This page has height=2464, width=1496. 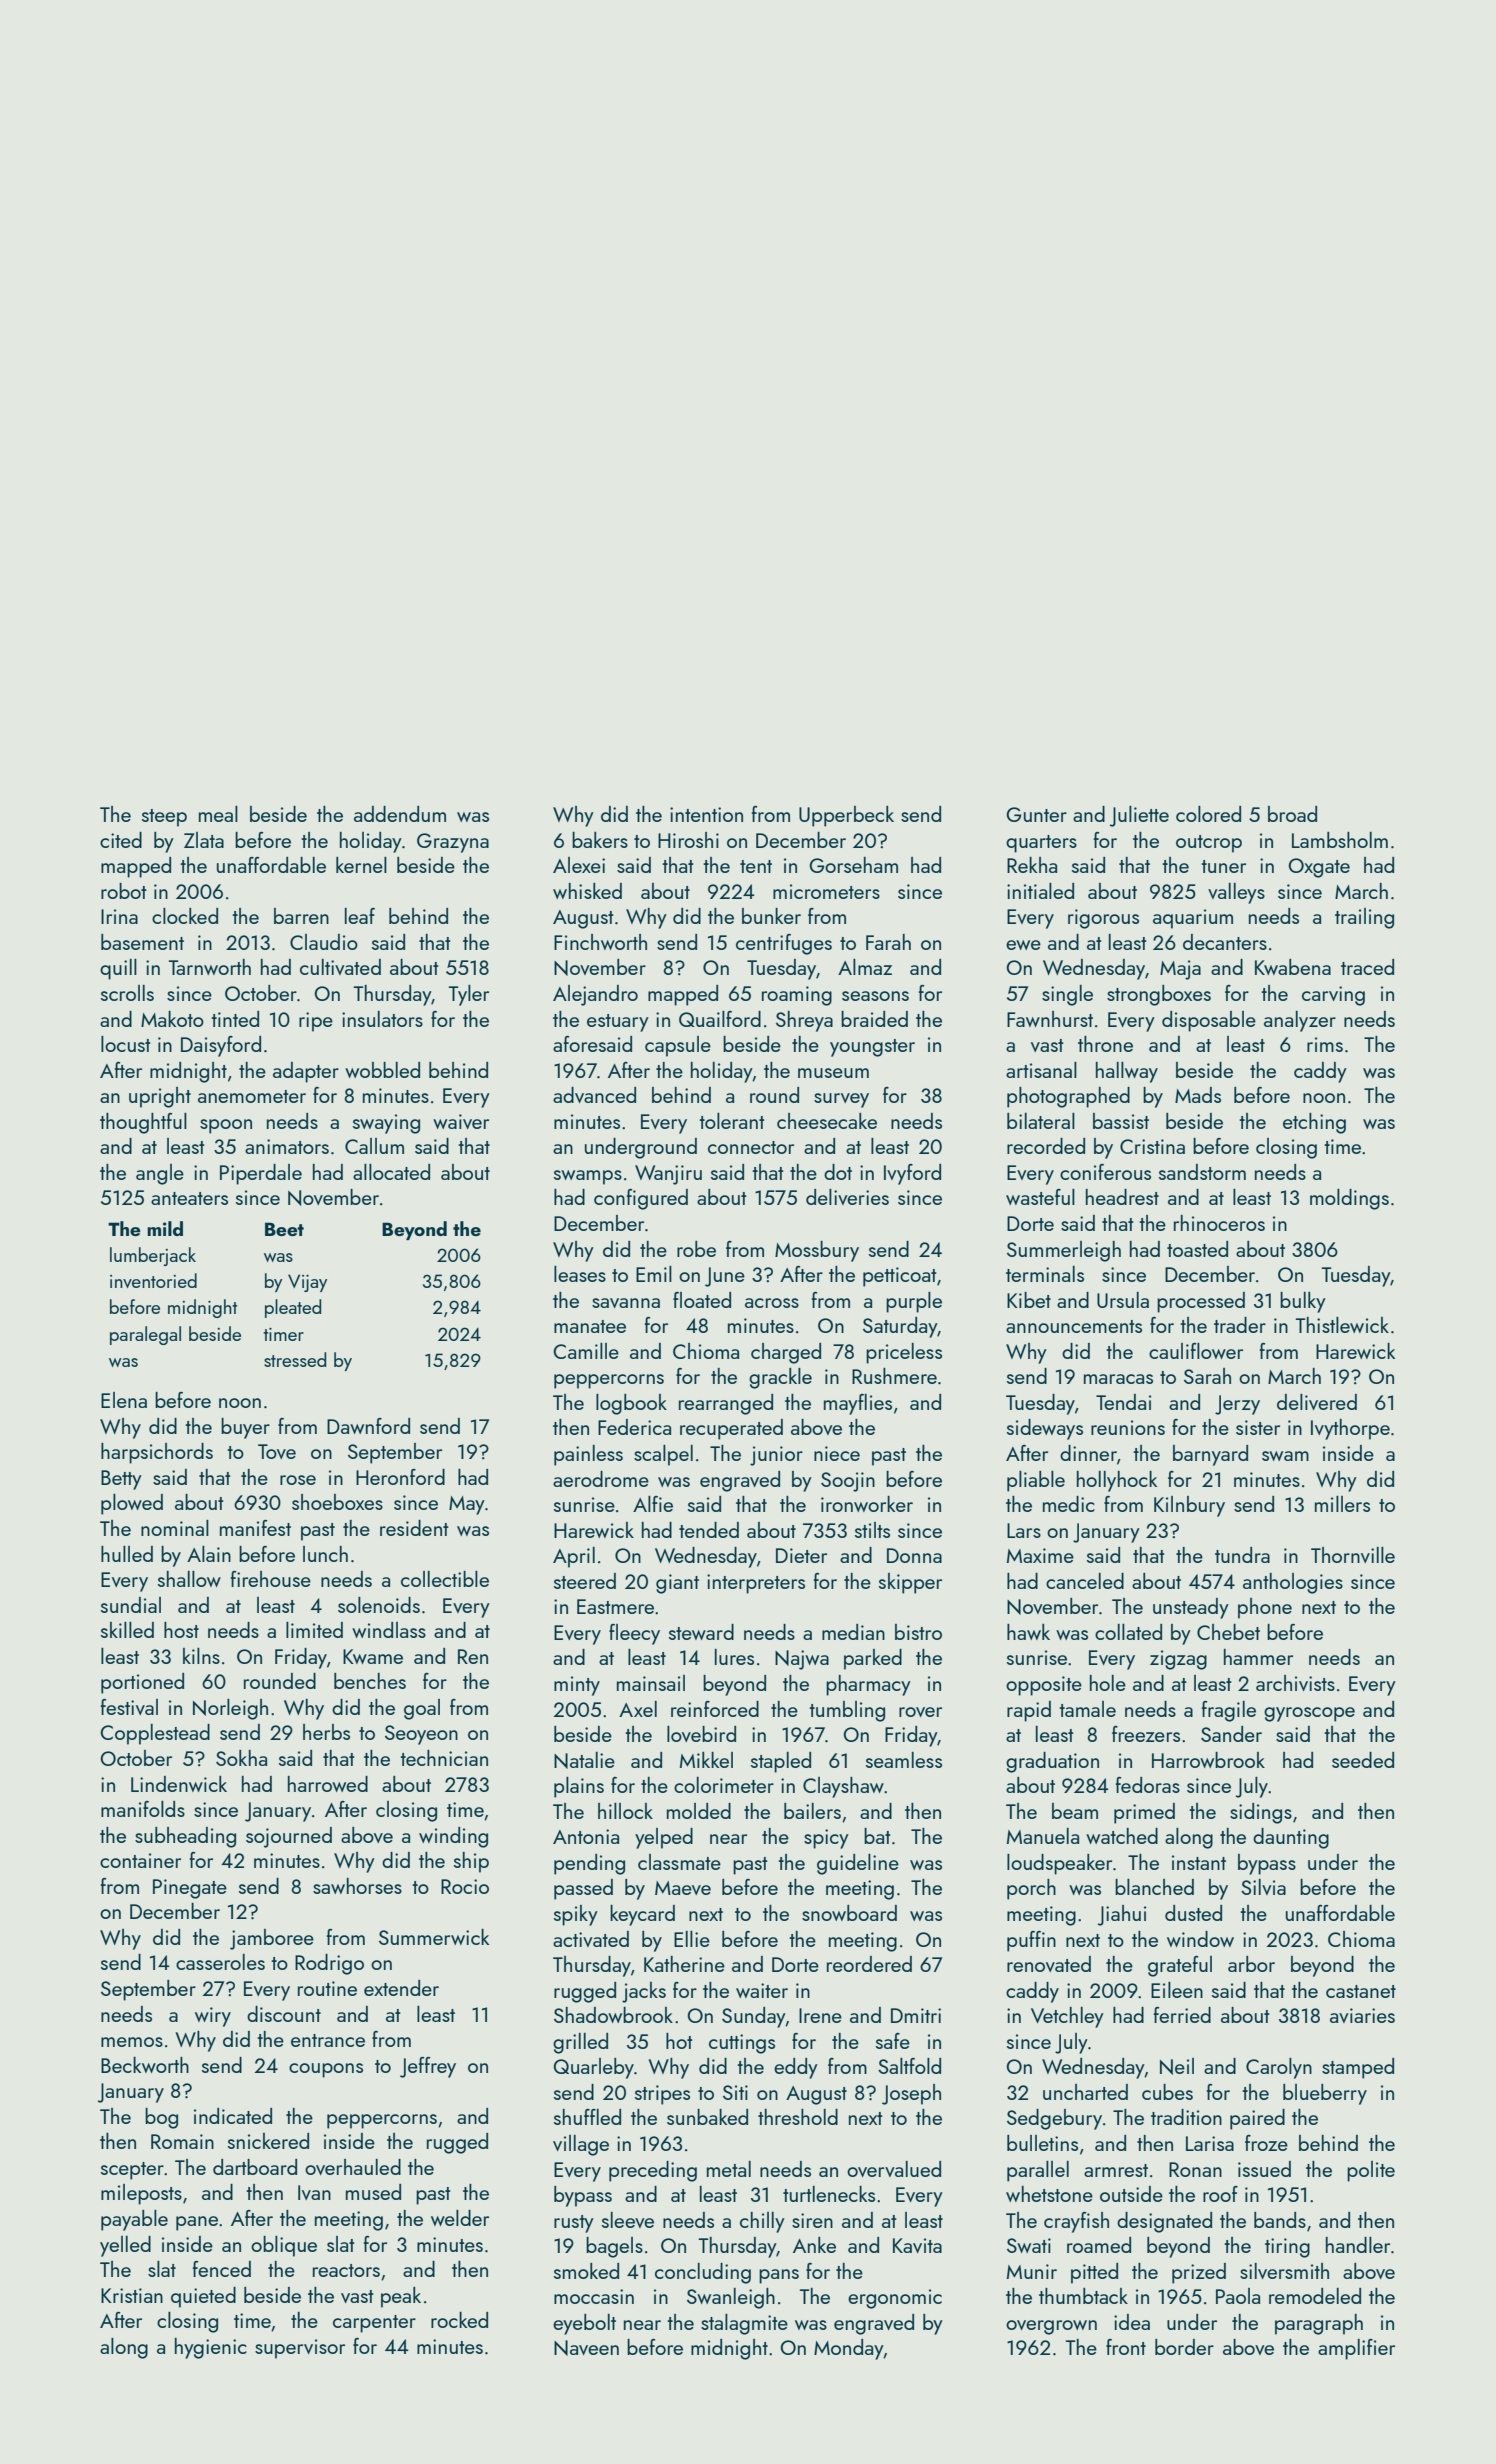 What do you see at coordinates (1031, 1941) in the page?
I see `puffin` at bounding box center [1031, 1941].
